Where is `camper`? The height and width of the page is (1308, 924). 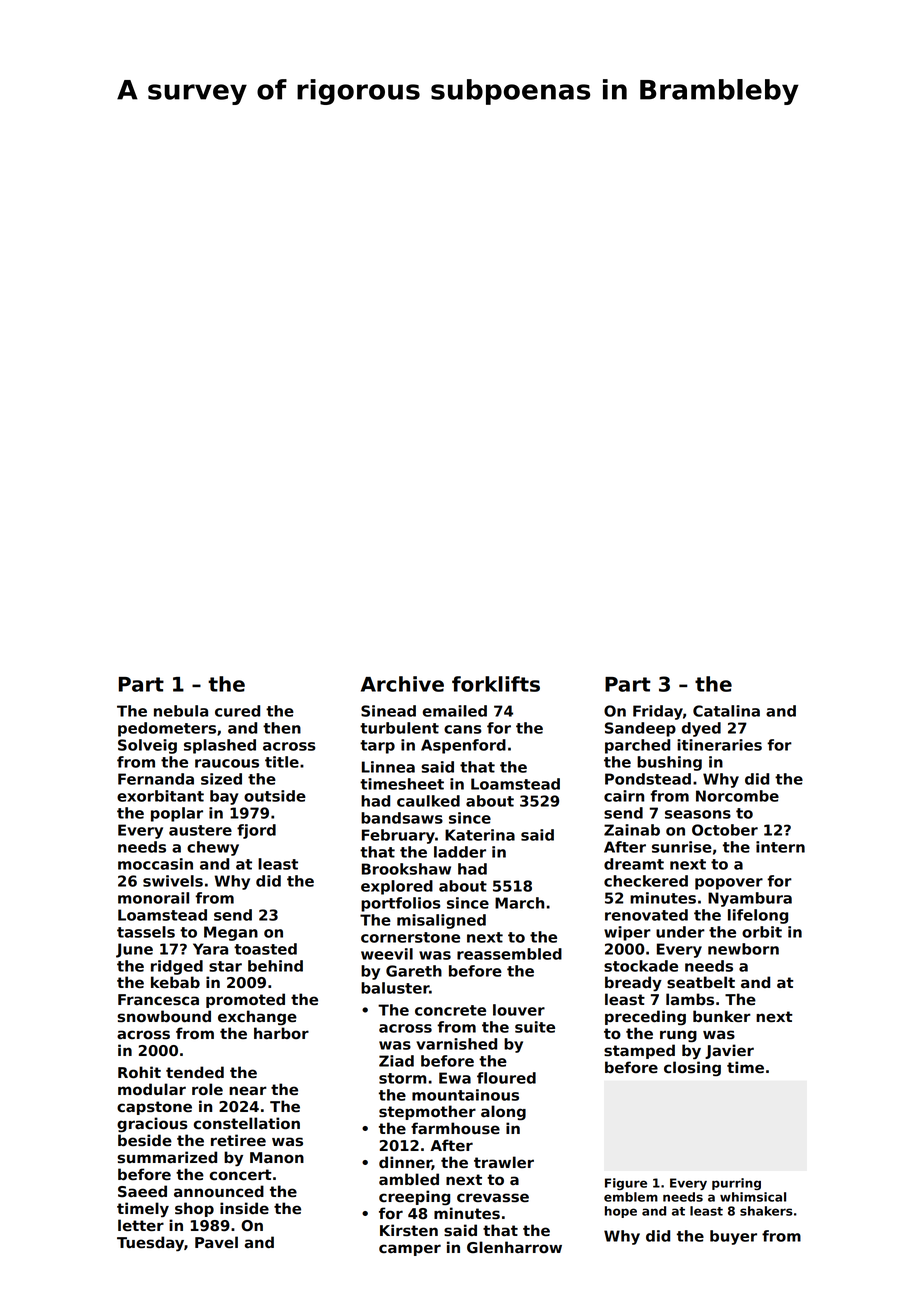
camper is located at coordinates (410, 1250).
